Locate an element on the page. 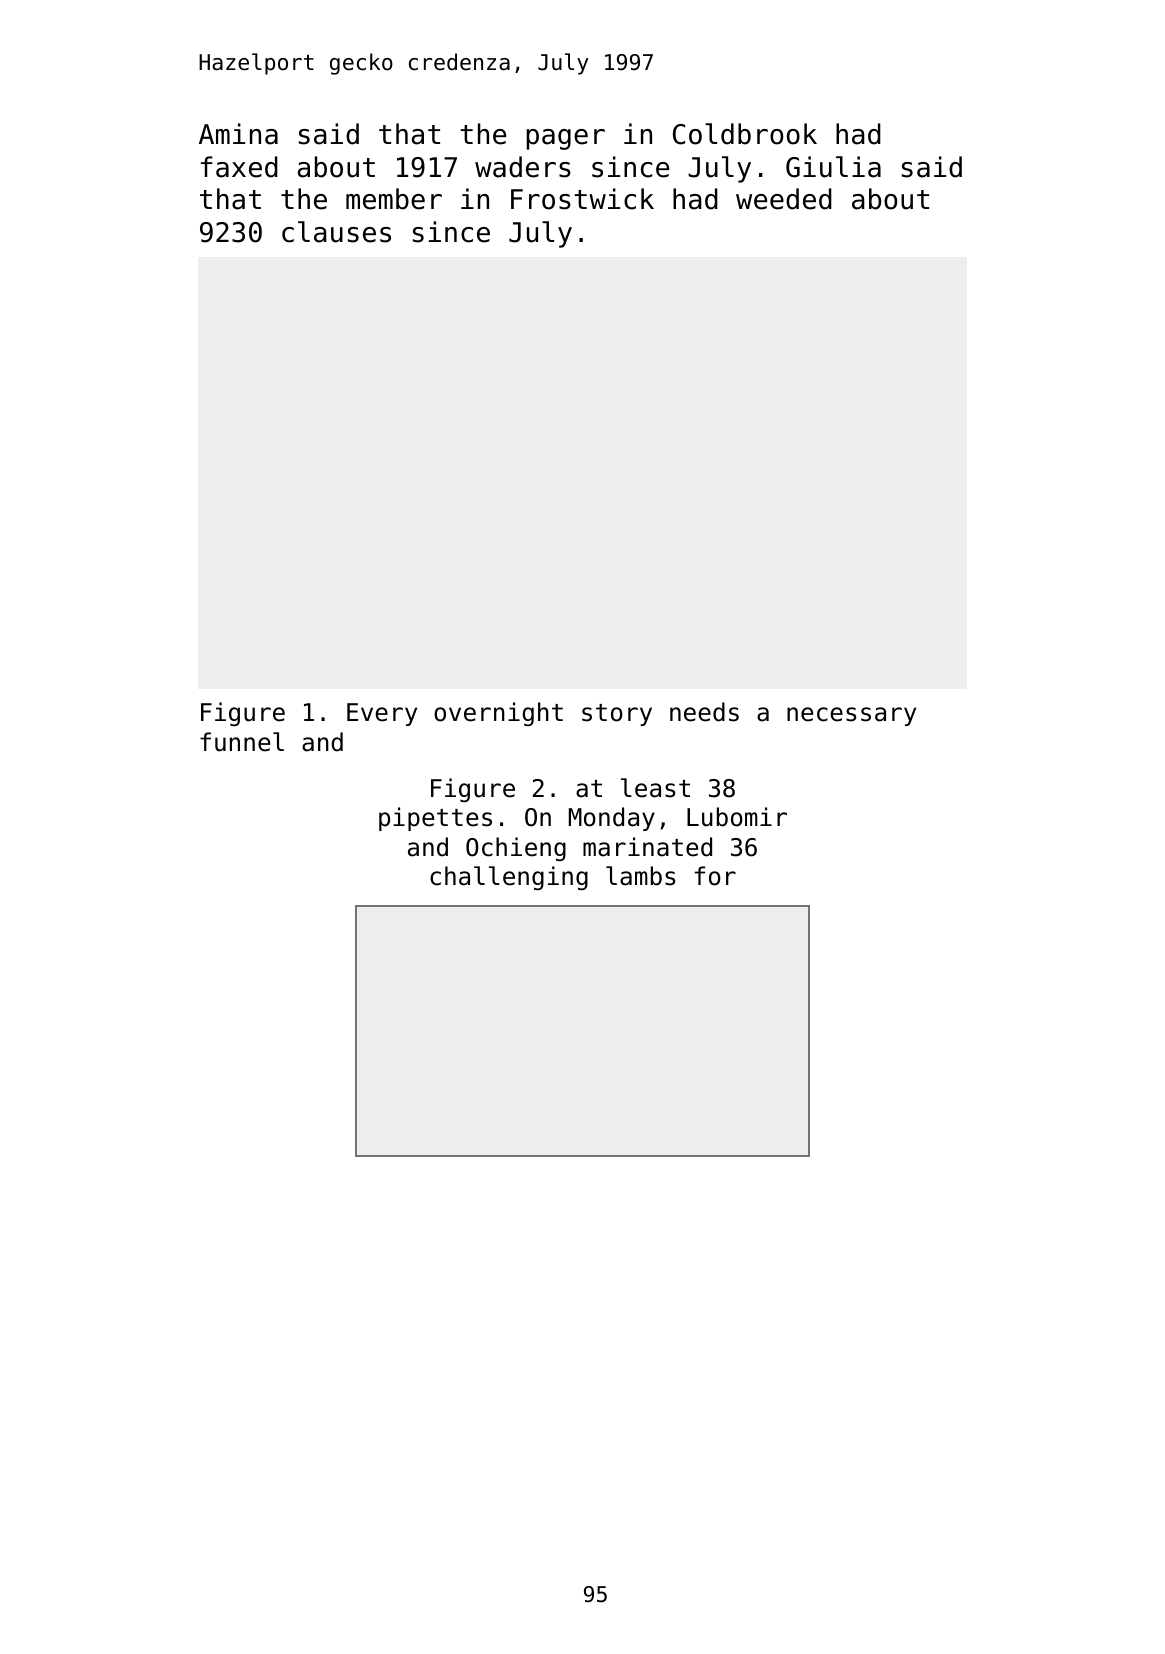 The image size is (1165, 1654). for is located at coordinates (715, 876).
